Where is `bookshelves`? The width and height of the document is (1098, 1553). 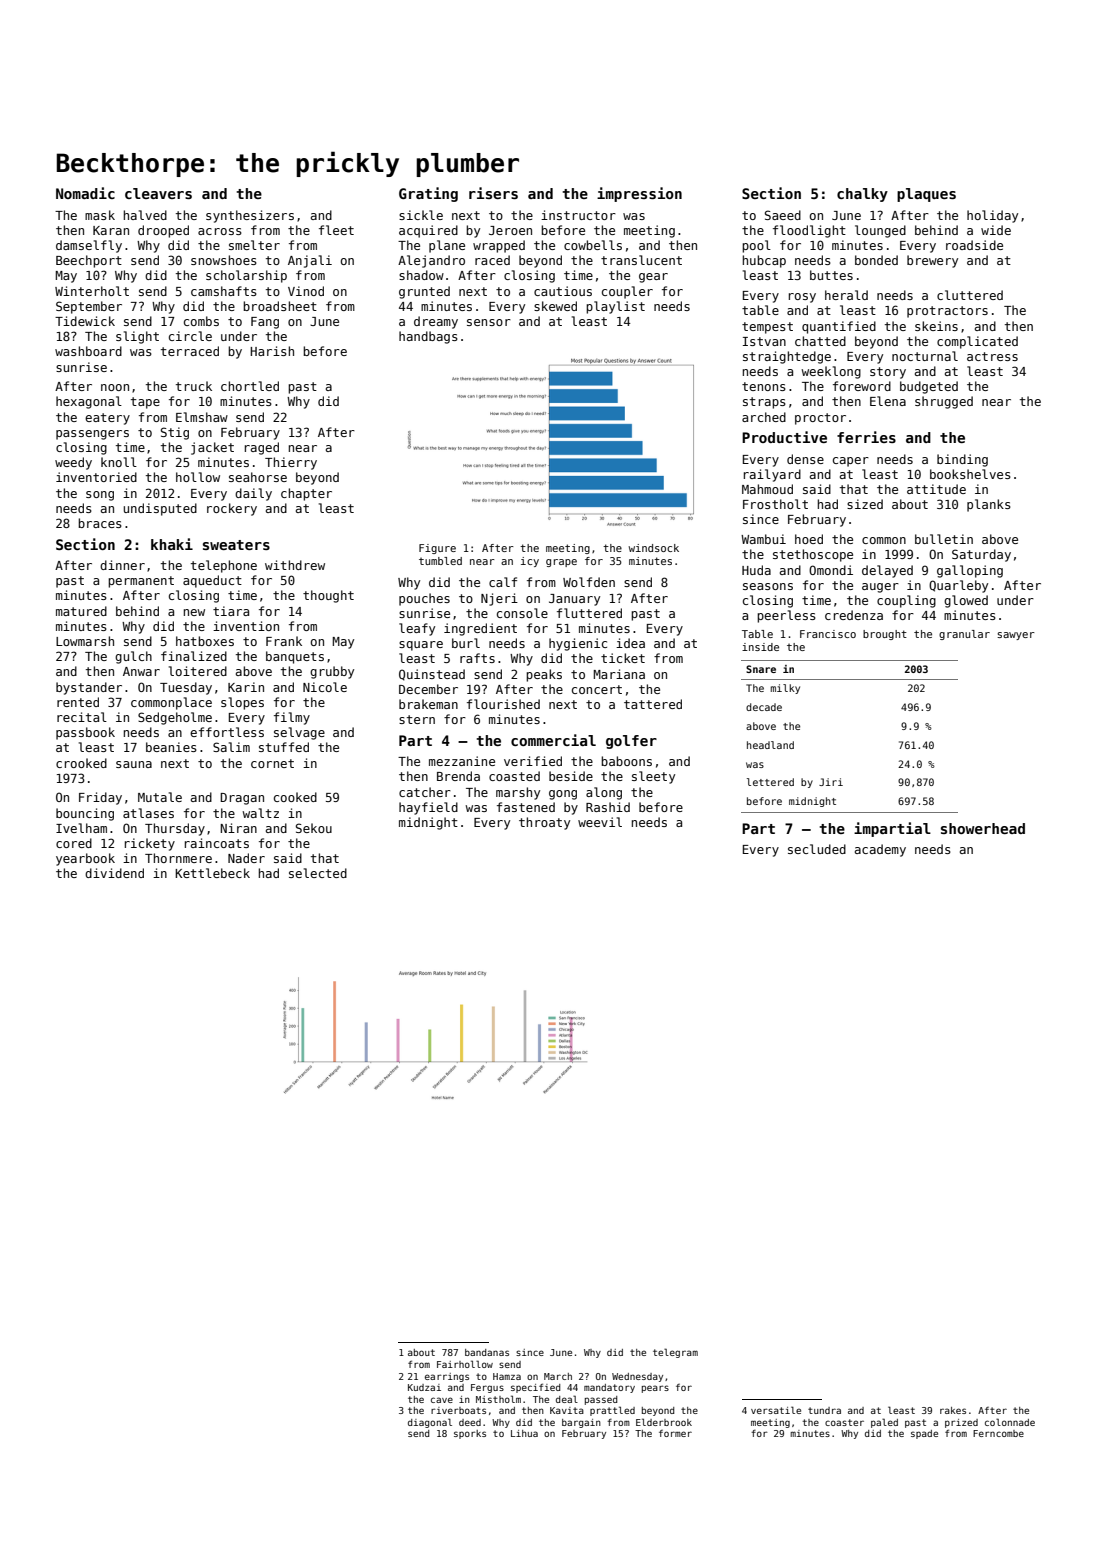
bookshelves is located at coordinates (970, 474).
